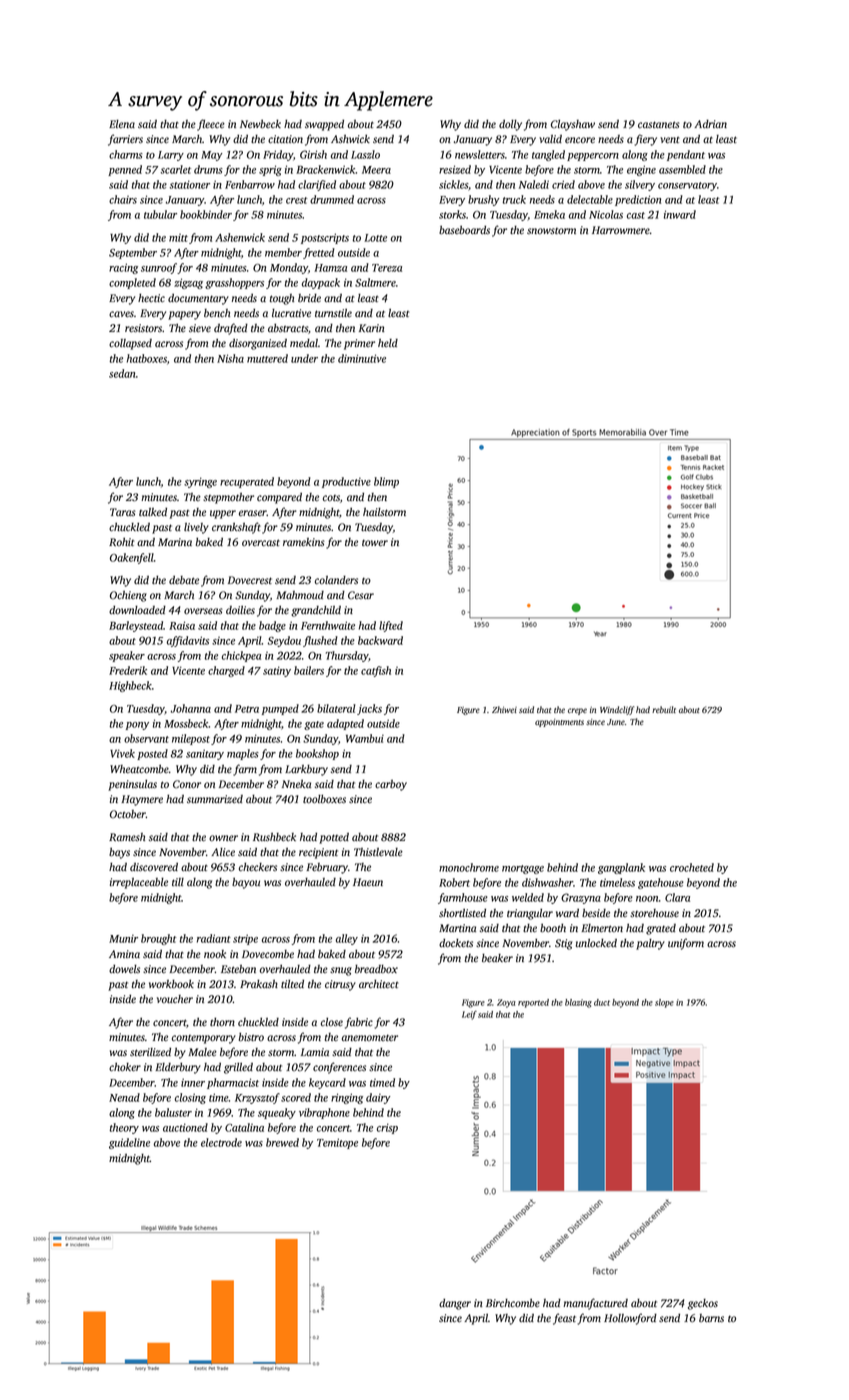  I want to click on barns, so click(711, 1318).
